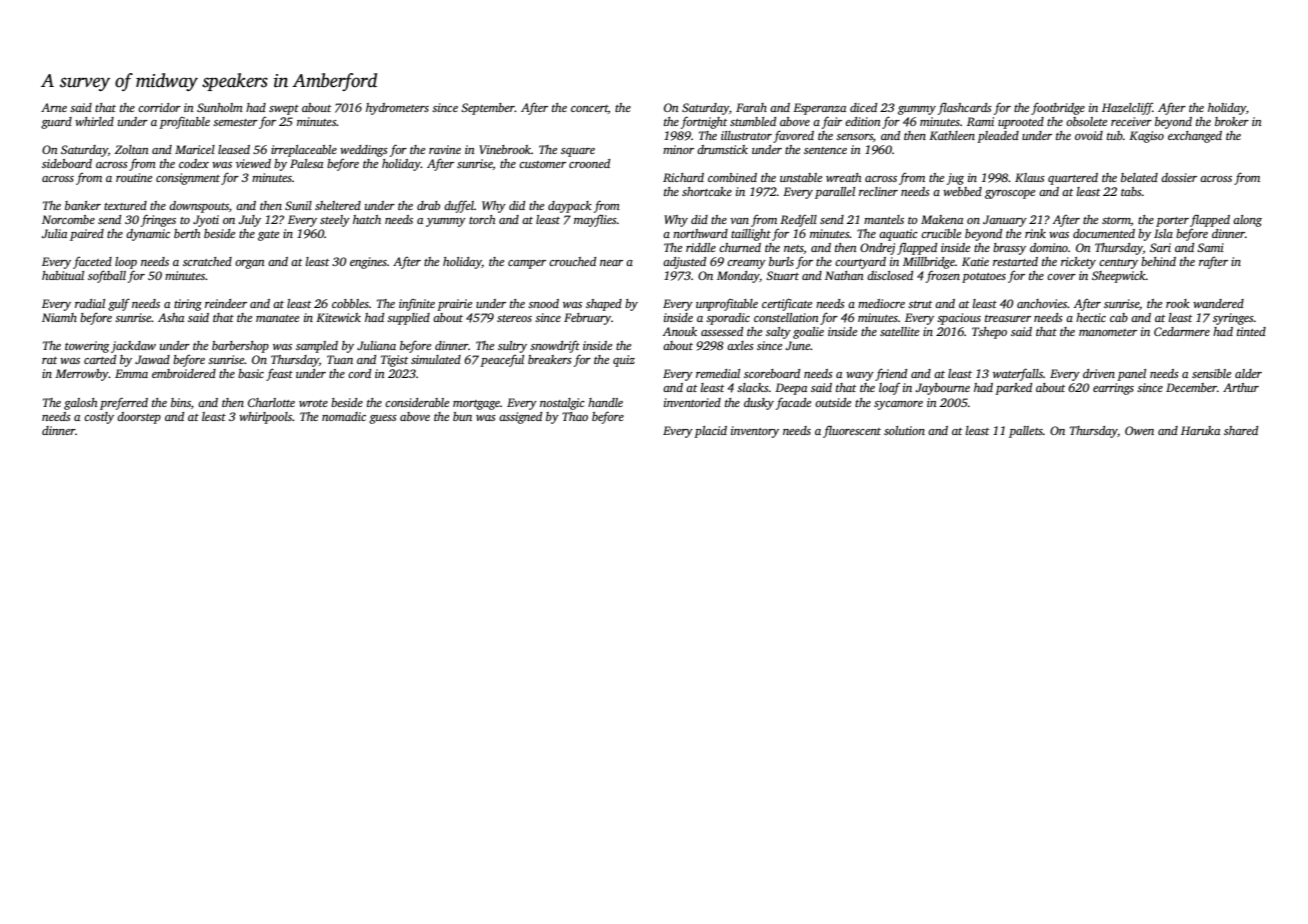 Image resolution: width=1308 pixels, height=924 pixels. I want to click on aquatic, so click(898, 235).
